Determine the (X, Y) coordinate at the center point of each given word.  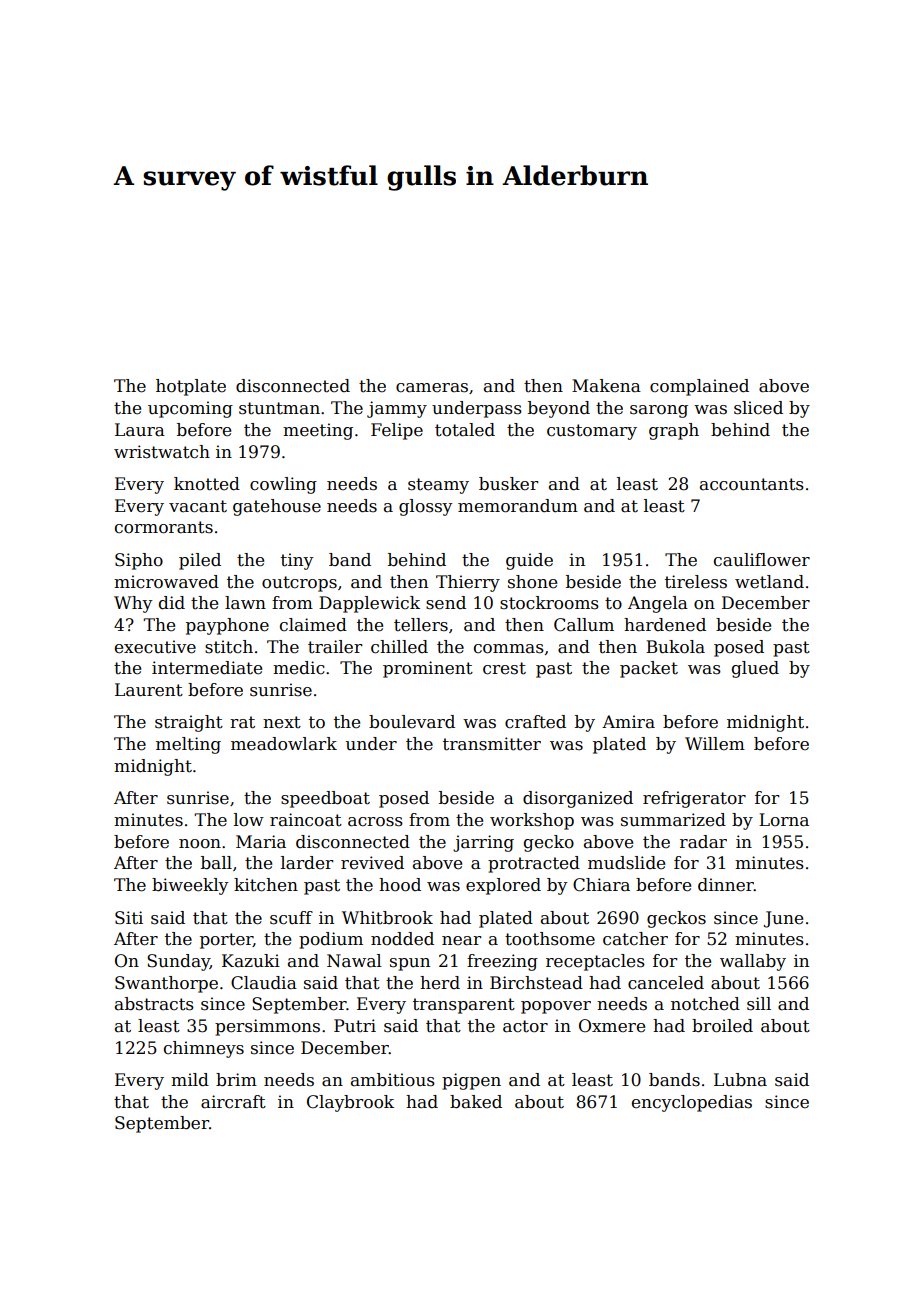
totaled (465, 430)
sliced (758, 408)
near (461, 941)
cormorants (164, 527)
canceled (666, 983)
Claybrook (350, 1103)
